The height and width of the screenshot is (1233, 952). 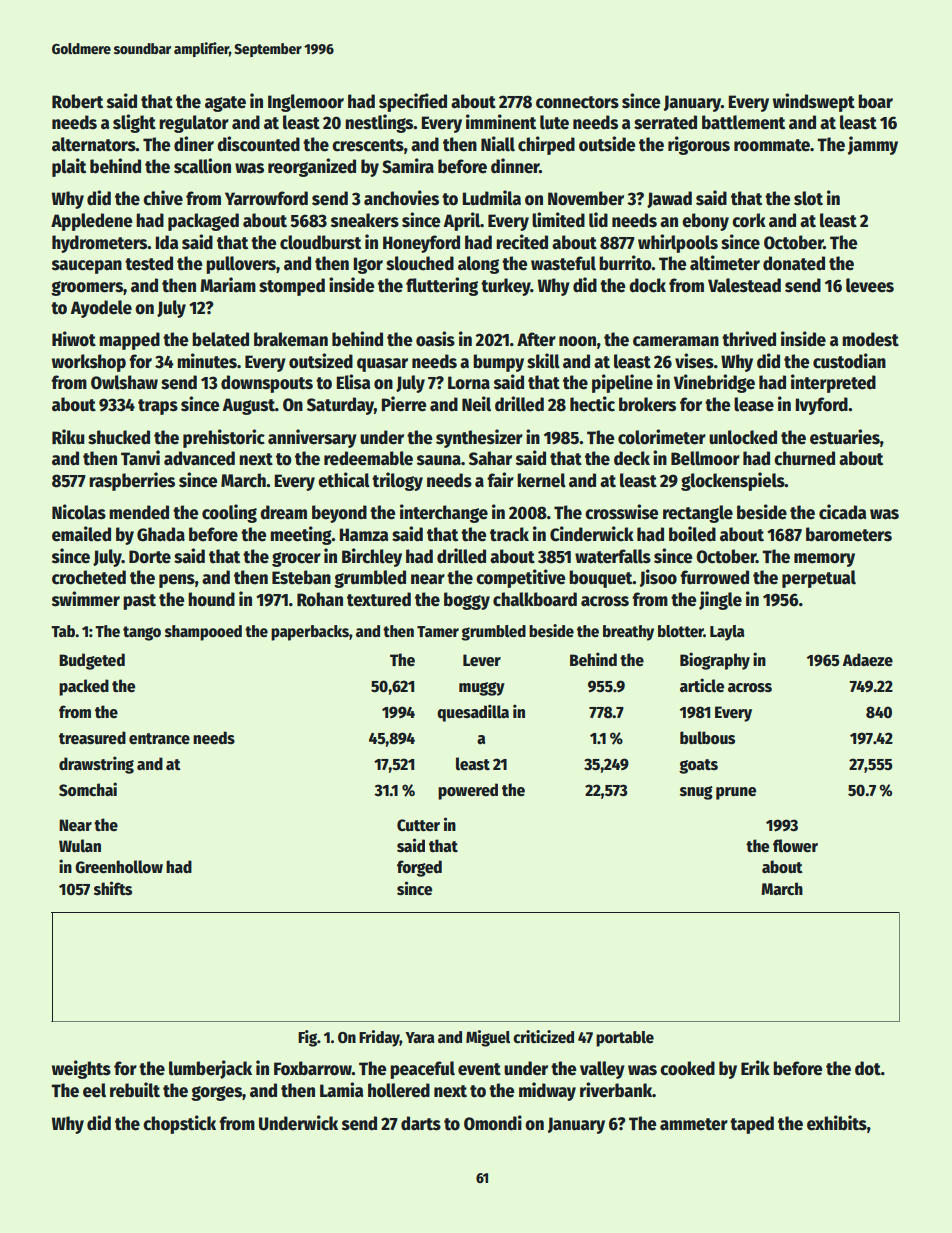 What do you see at coordinates (444, 513) in the screenshot?
I see `interchange` at bounding box center [444, 513].
